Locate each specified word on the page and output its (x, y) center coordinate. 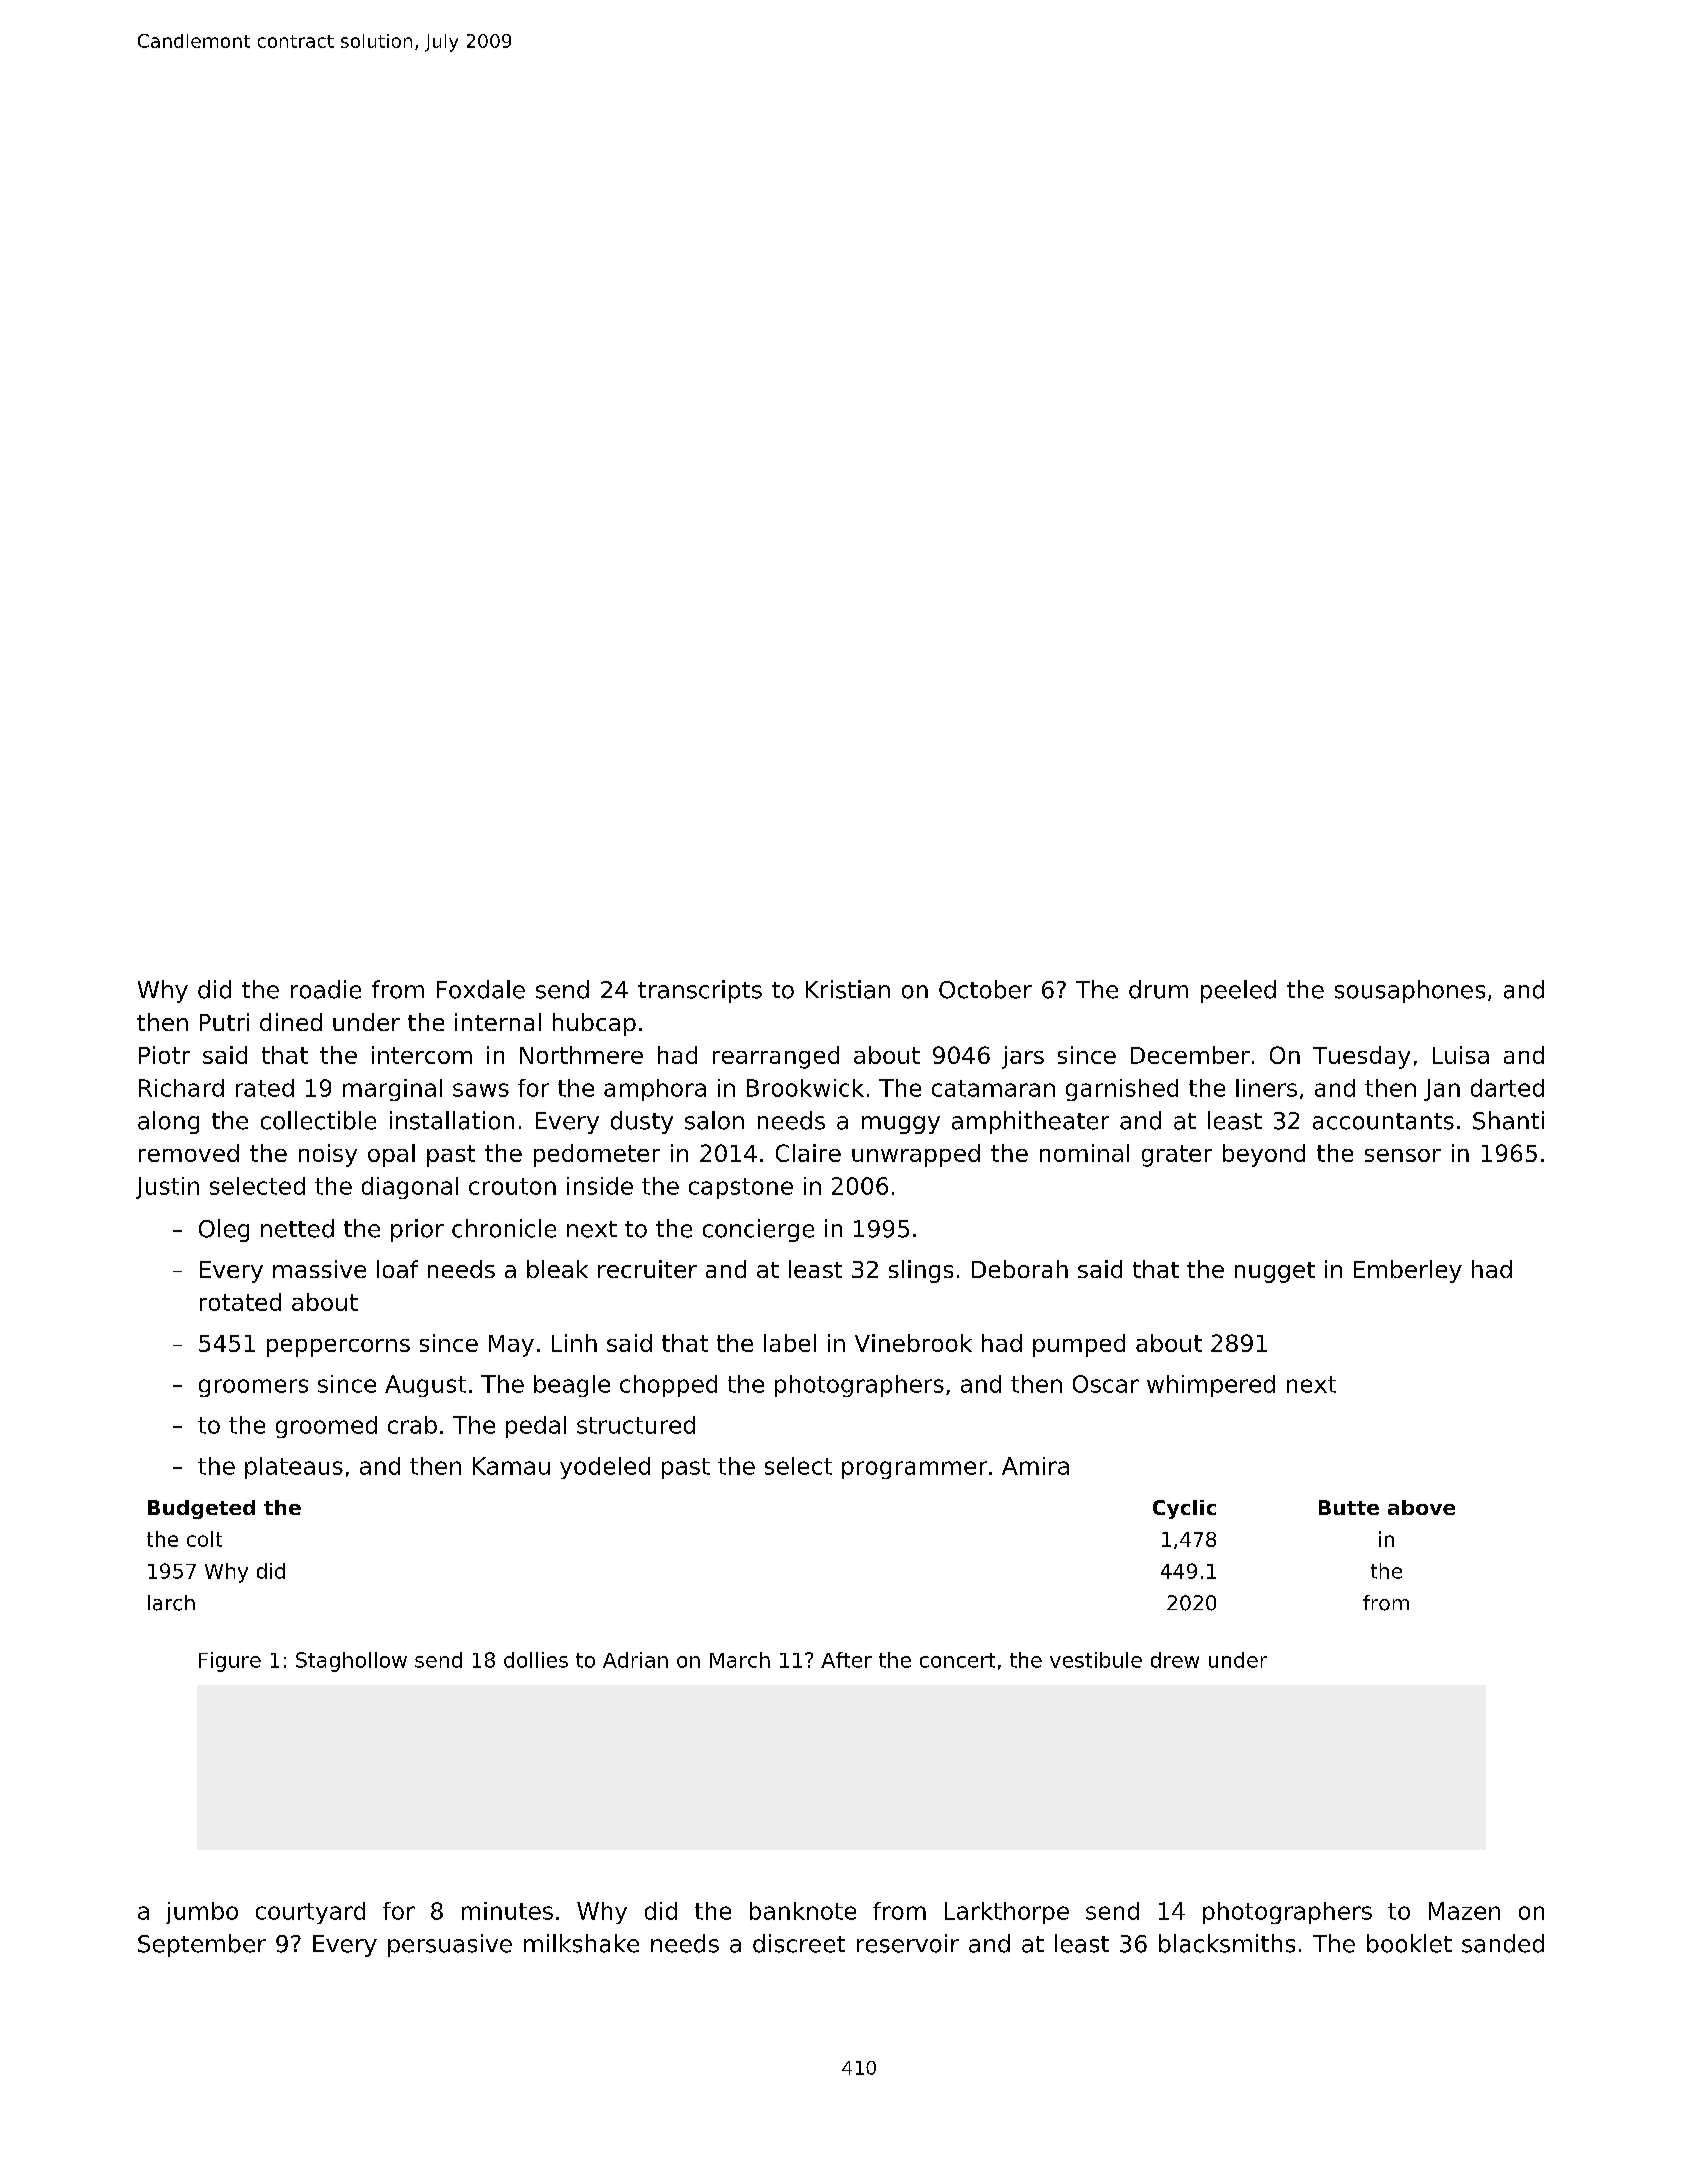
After (846, 1660)
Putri (224, 1022)
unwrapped (916, 1155)
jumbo (202, 1913)
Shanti (1508, 1120)
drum (1158, 989)
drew (1175, 1660)
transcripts (700, 991)
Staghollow (351, 1662)
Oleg (224, 1230)
